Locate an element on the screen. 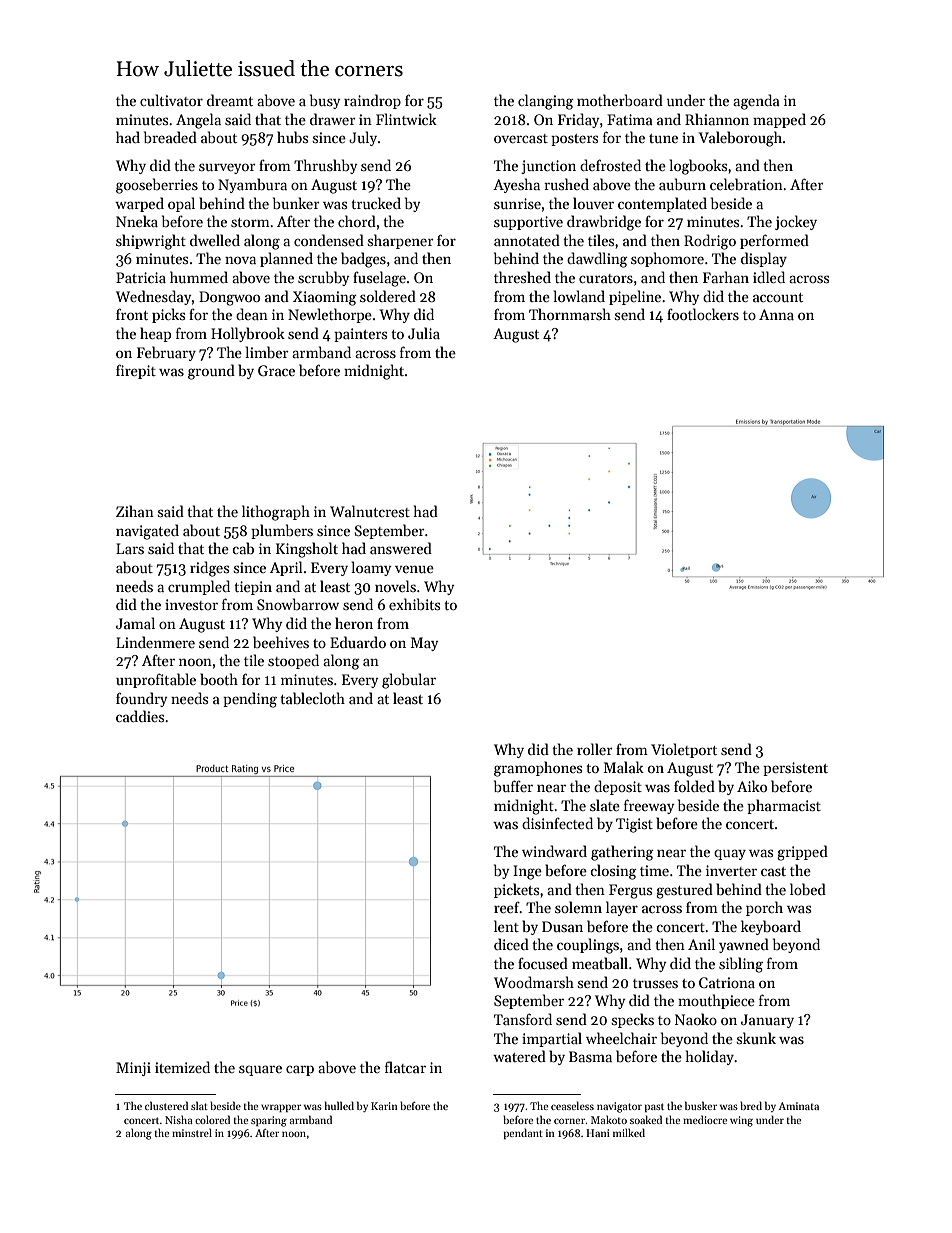 Image resolution: width=952 pixels, height=1233 pixels. minstrel is located at coordinates (192, 1132).
